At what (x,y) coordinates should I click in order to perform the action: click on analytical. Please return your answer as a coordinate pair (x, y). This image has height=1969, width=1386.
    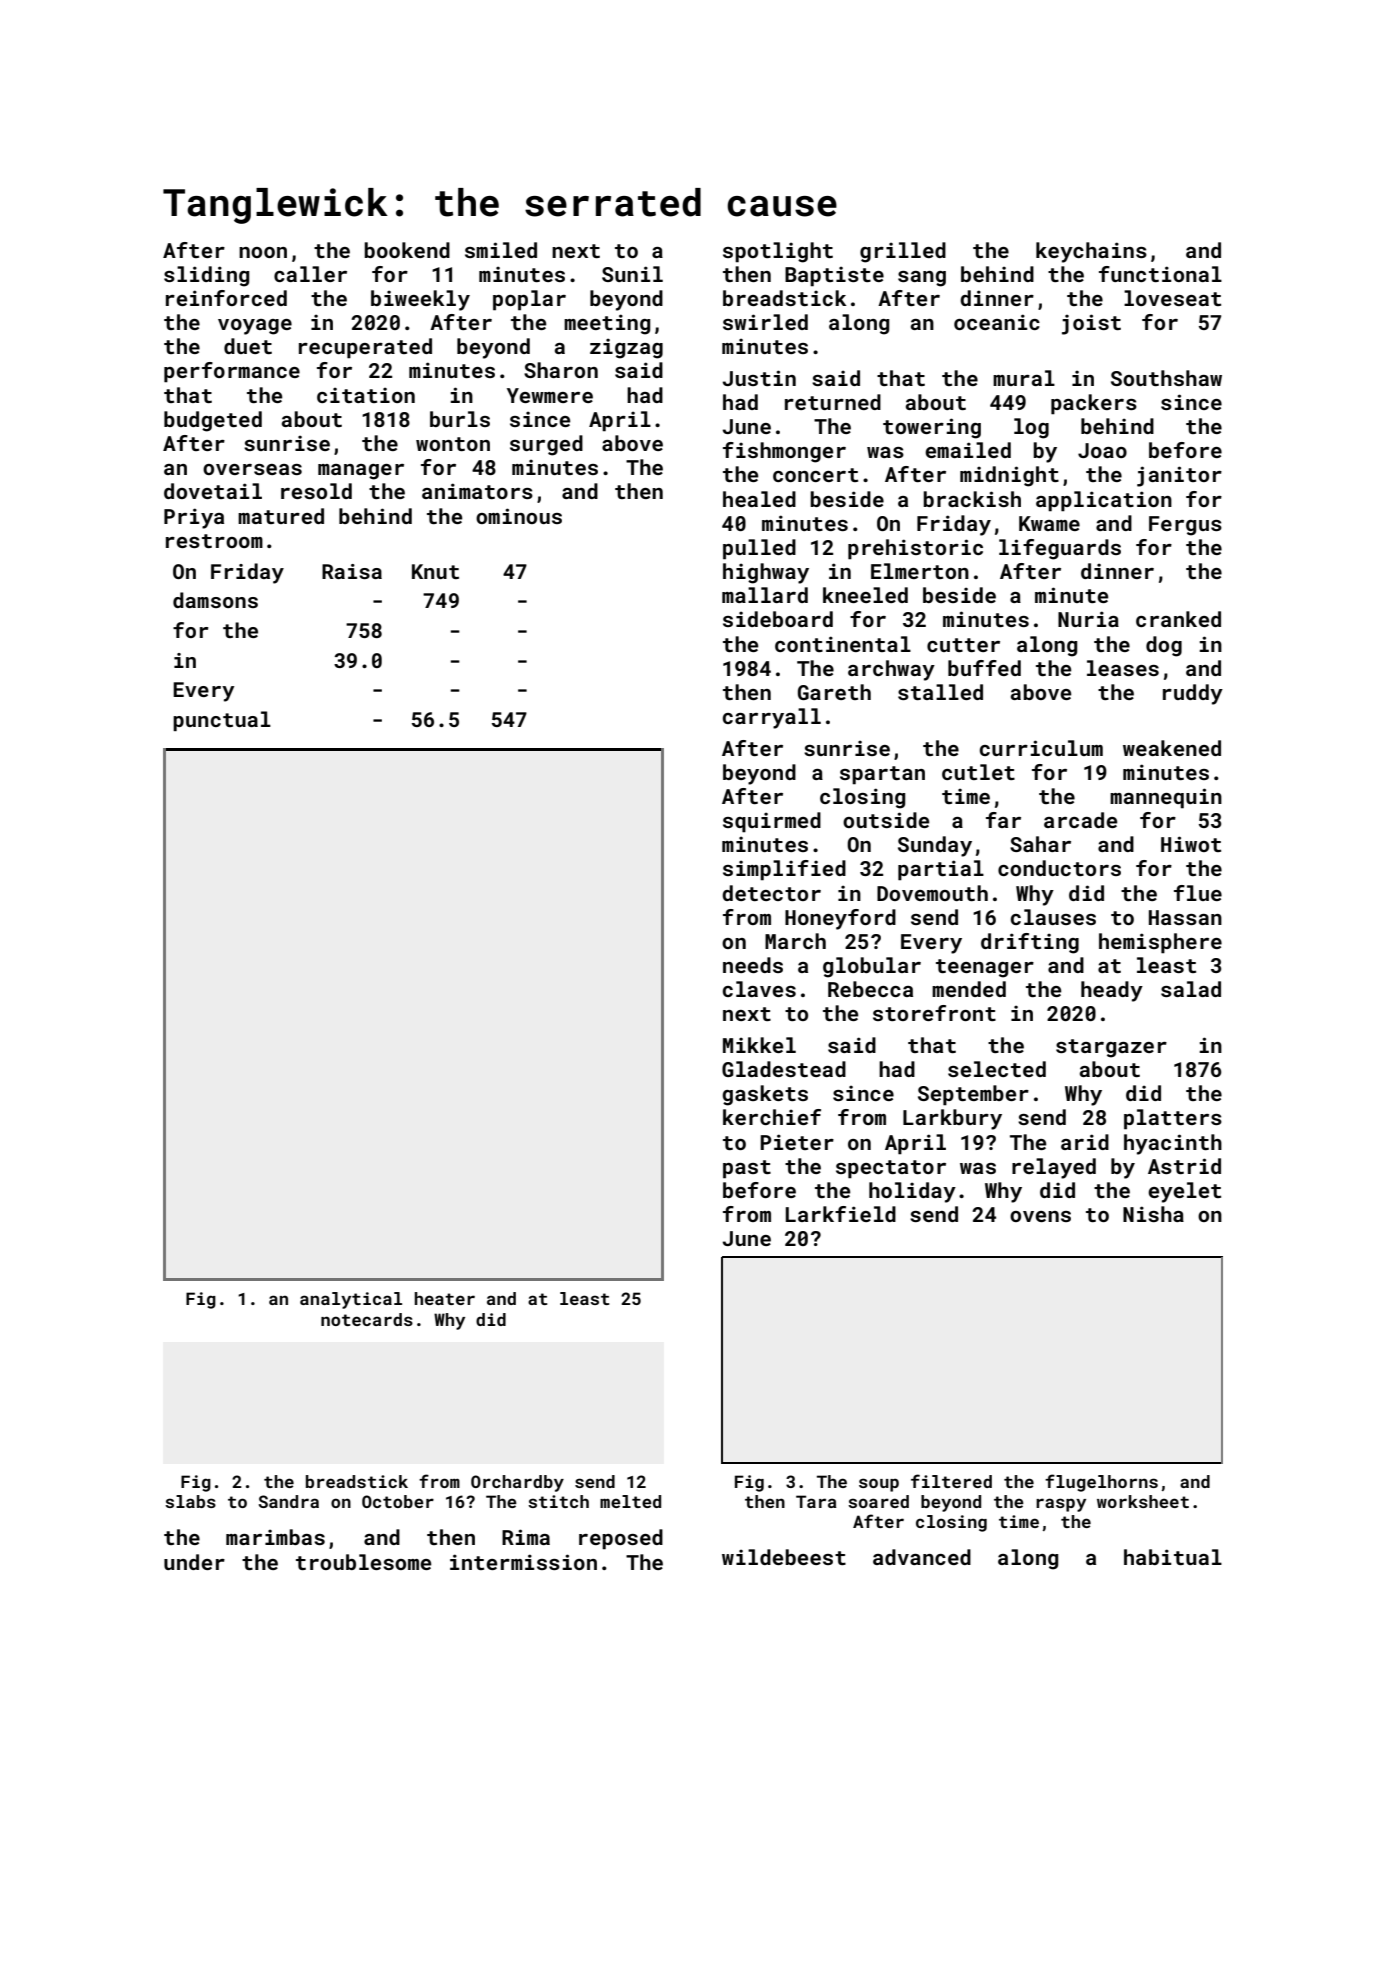
    Looking at the image, I should click on (351, 1300).
